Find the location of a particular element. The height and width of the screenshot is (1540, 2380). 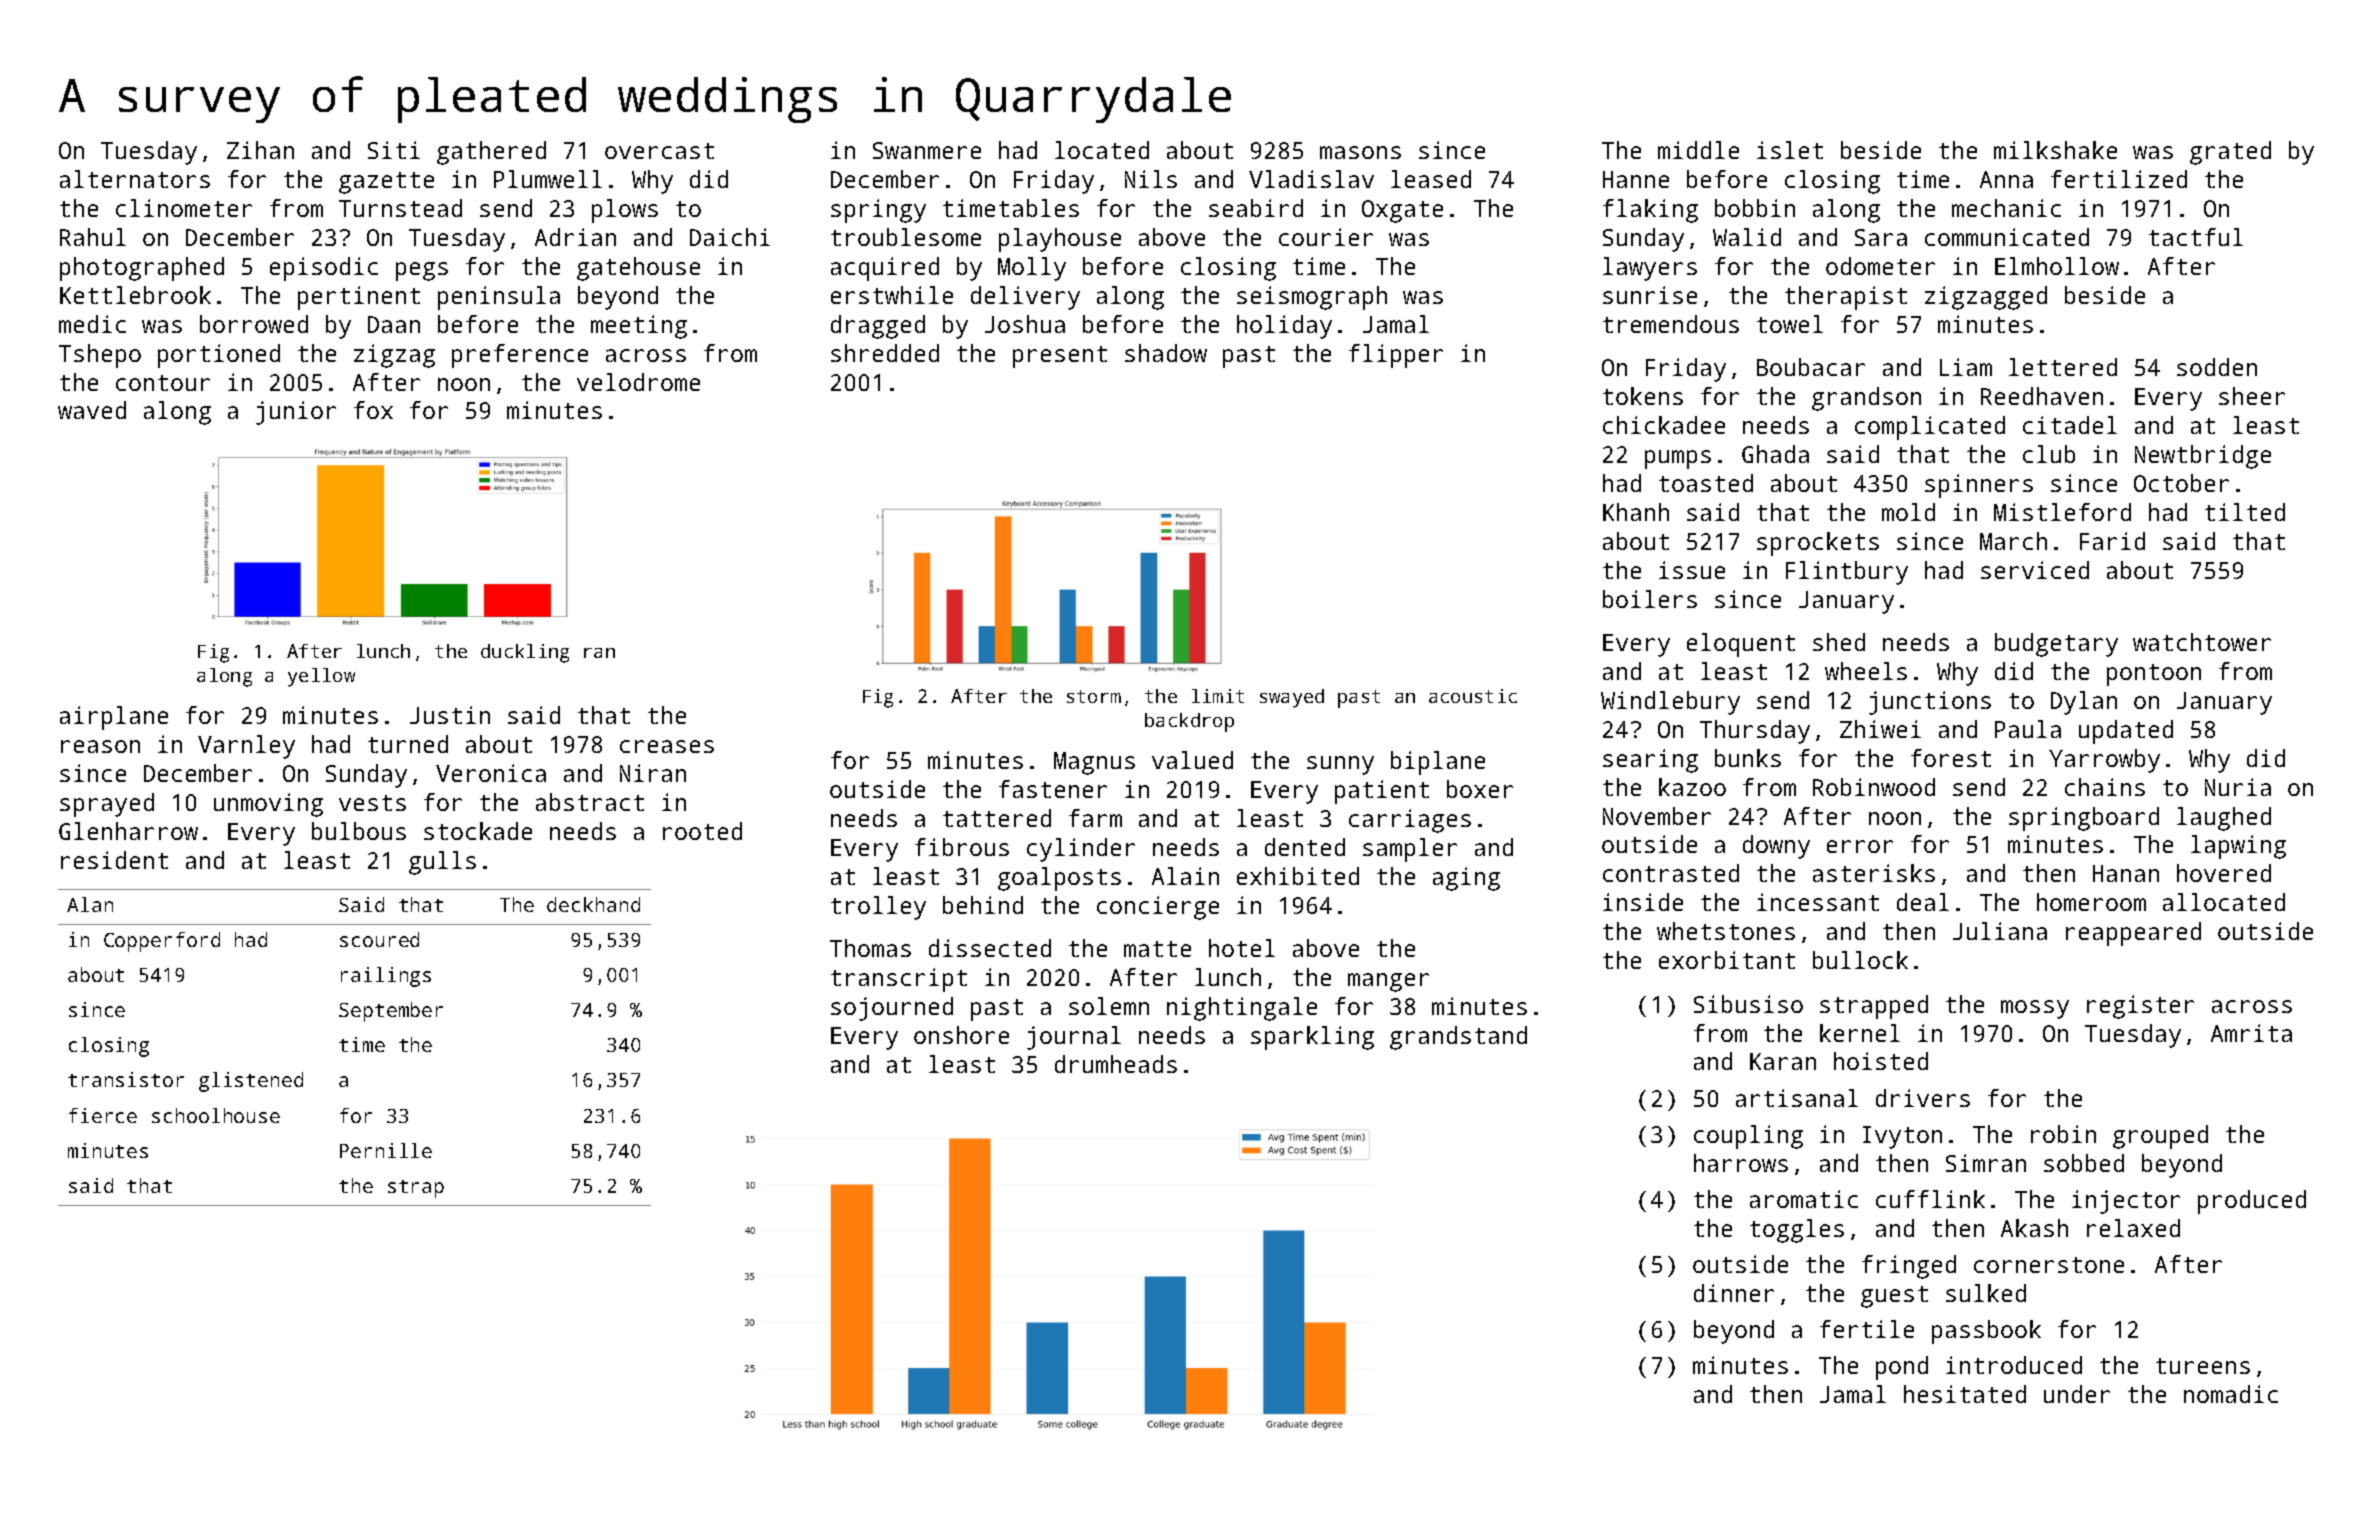

fox is located at coordinates (373, 410).
